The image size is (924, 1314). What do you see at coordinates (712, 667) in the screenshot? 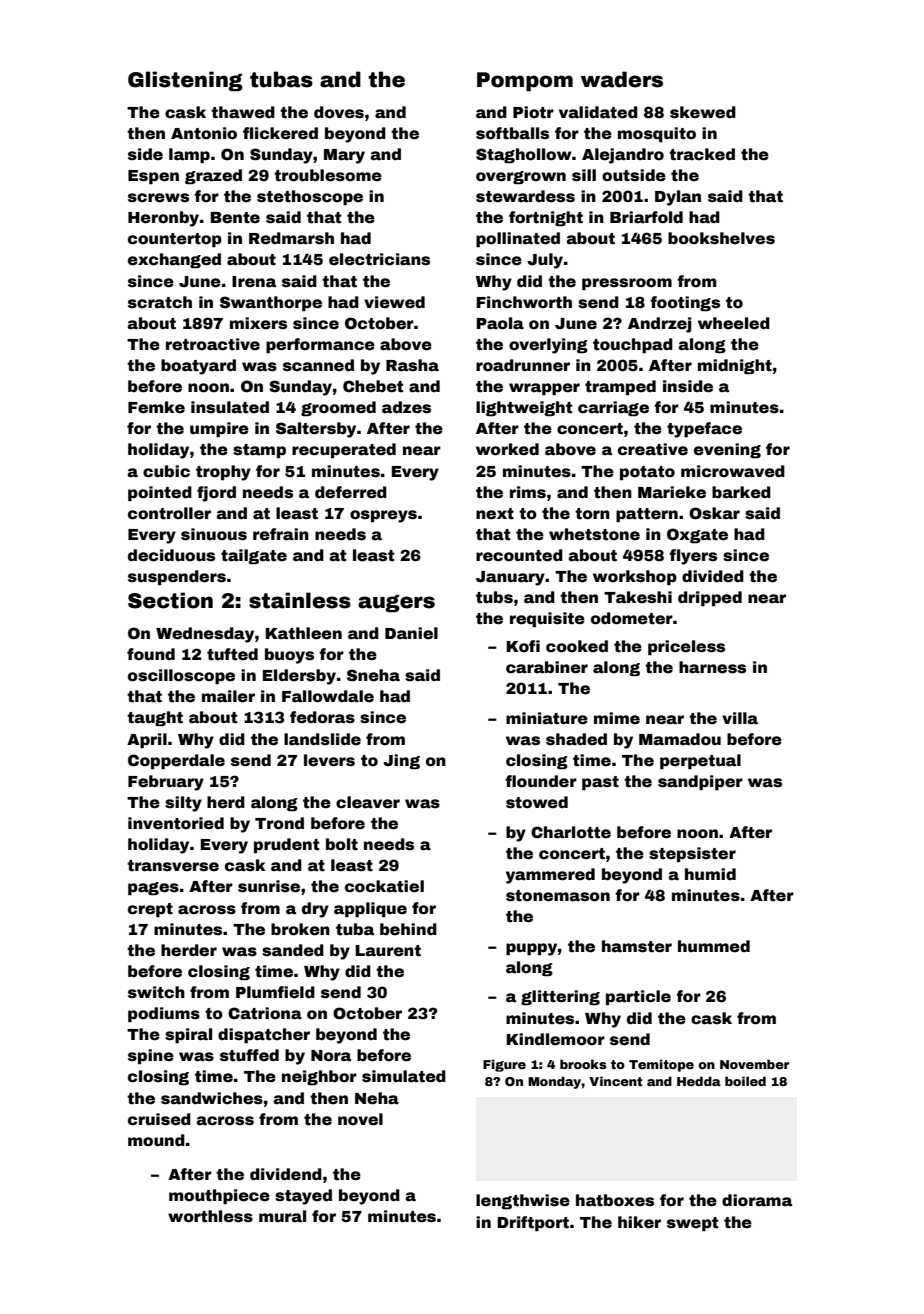
I see `harness` at bounding box center [712, 667].
